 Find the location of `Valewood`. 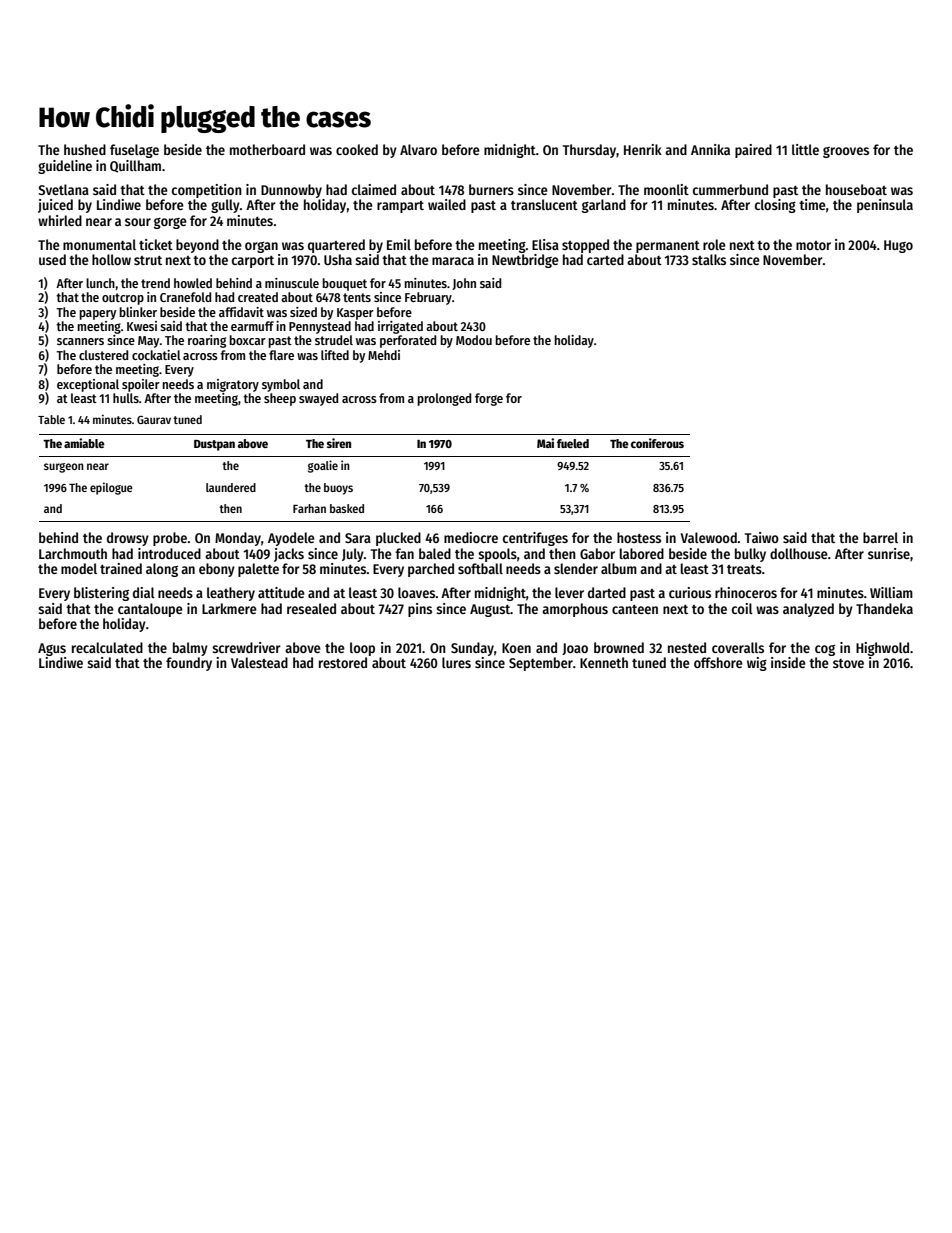

Valewood is located at coordinates (709, 537).
